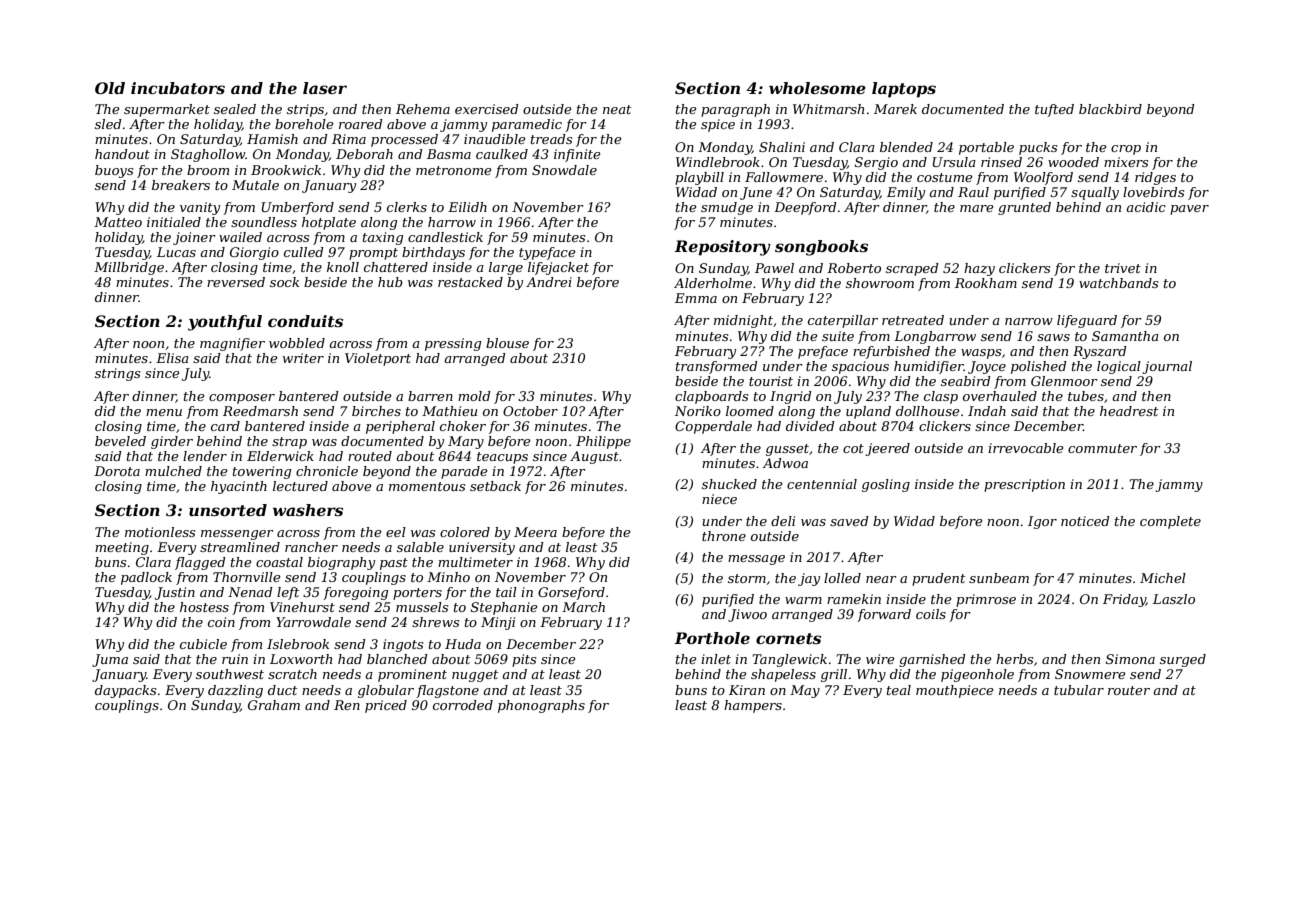 This screenshot has width=1308, height=924. What do you see at coordinates (1163, 578) in the screenshot?
I see `Michel` at bounding box center [1163, 578].
